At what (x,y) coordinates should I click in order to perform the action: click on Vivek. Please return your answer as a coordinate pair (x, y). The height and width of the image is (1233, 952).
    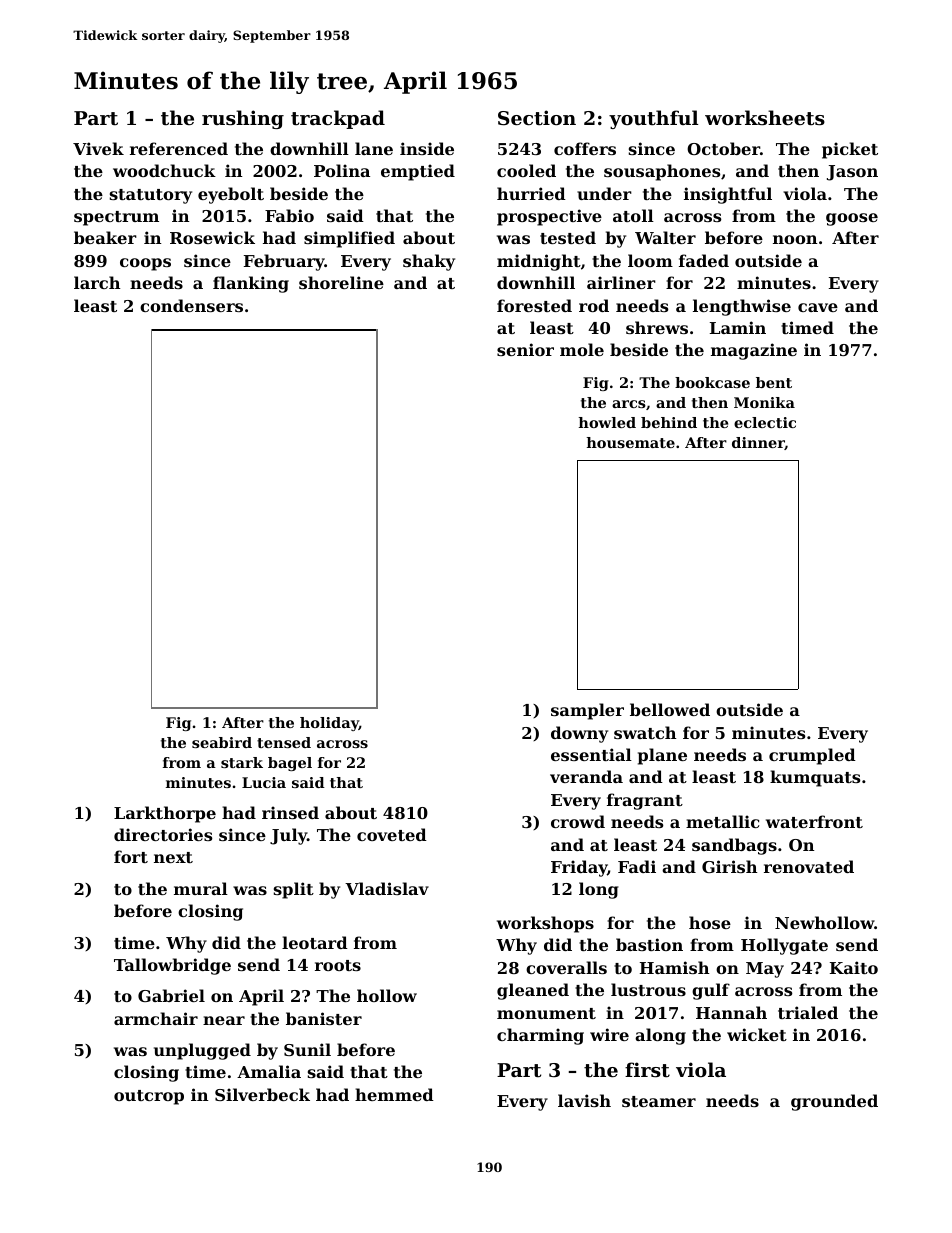
    Looking at the image, I should click on (98, 148).
